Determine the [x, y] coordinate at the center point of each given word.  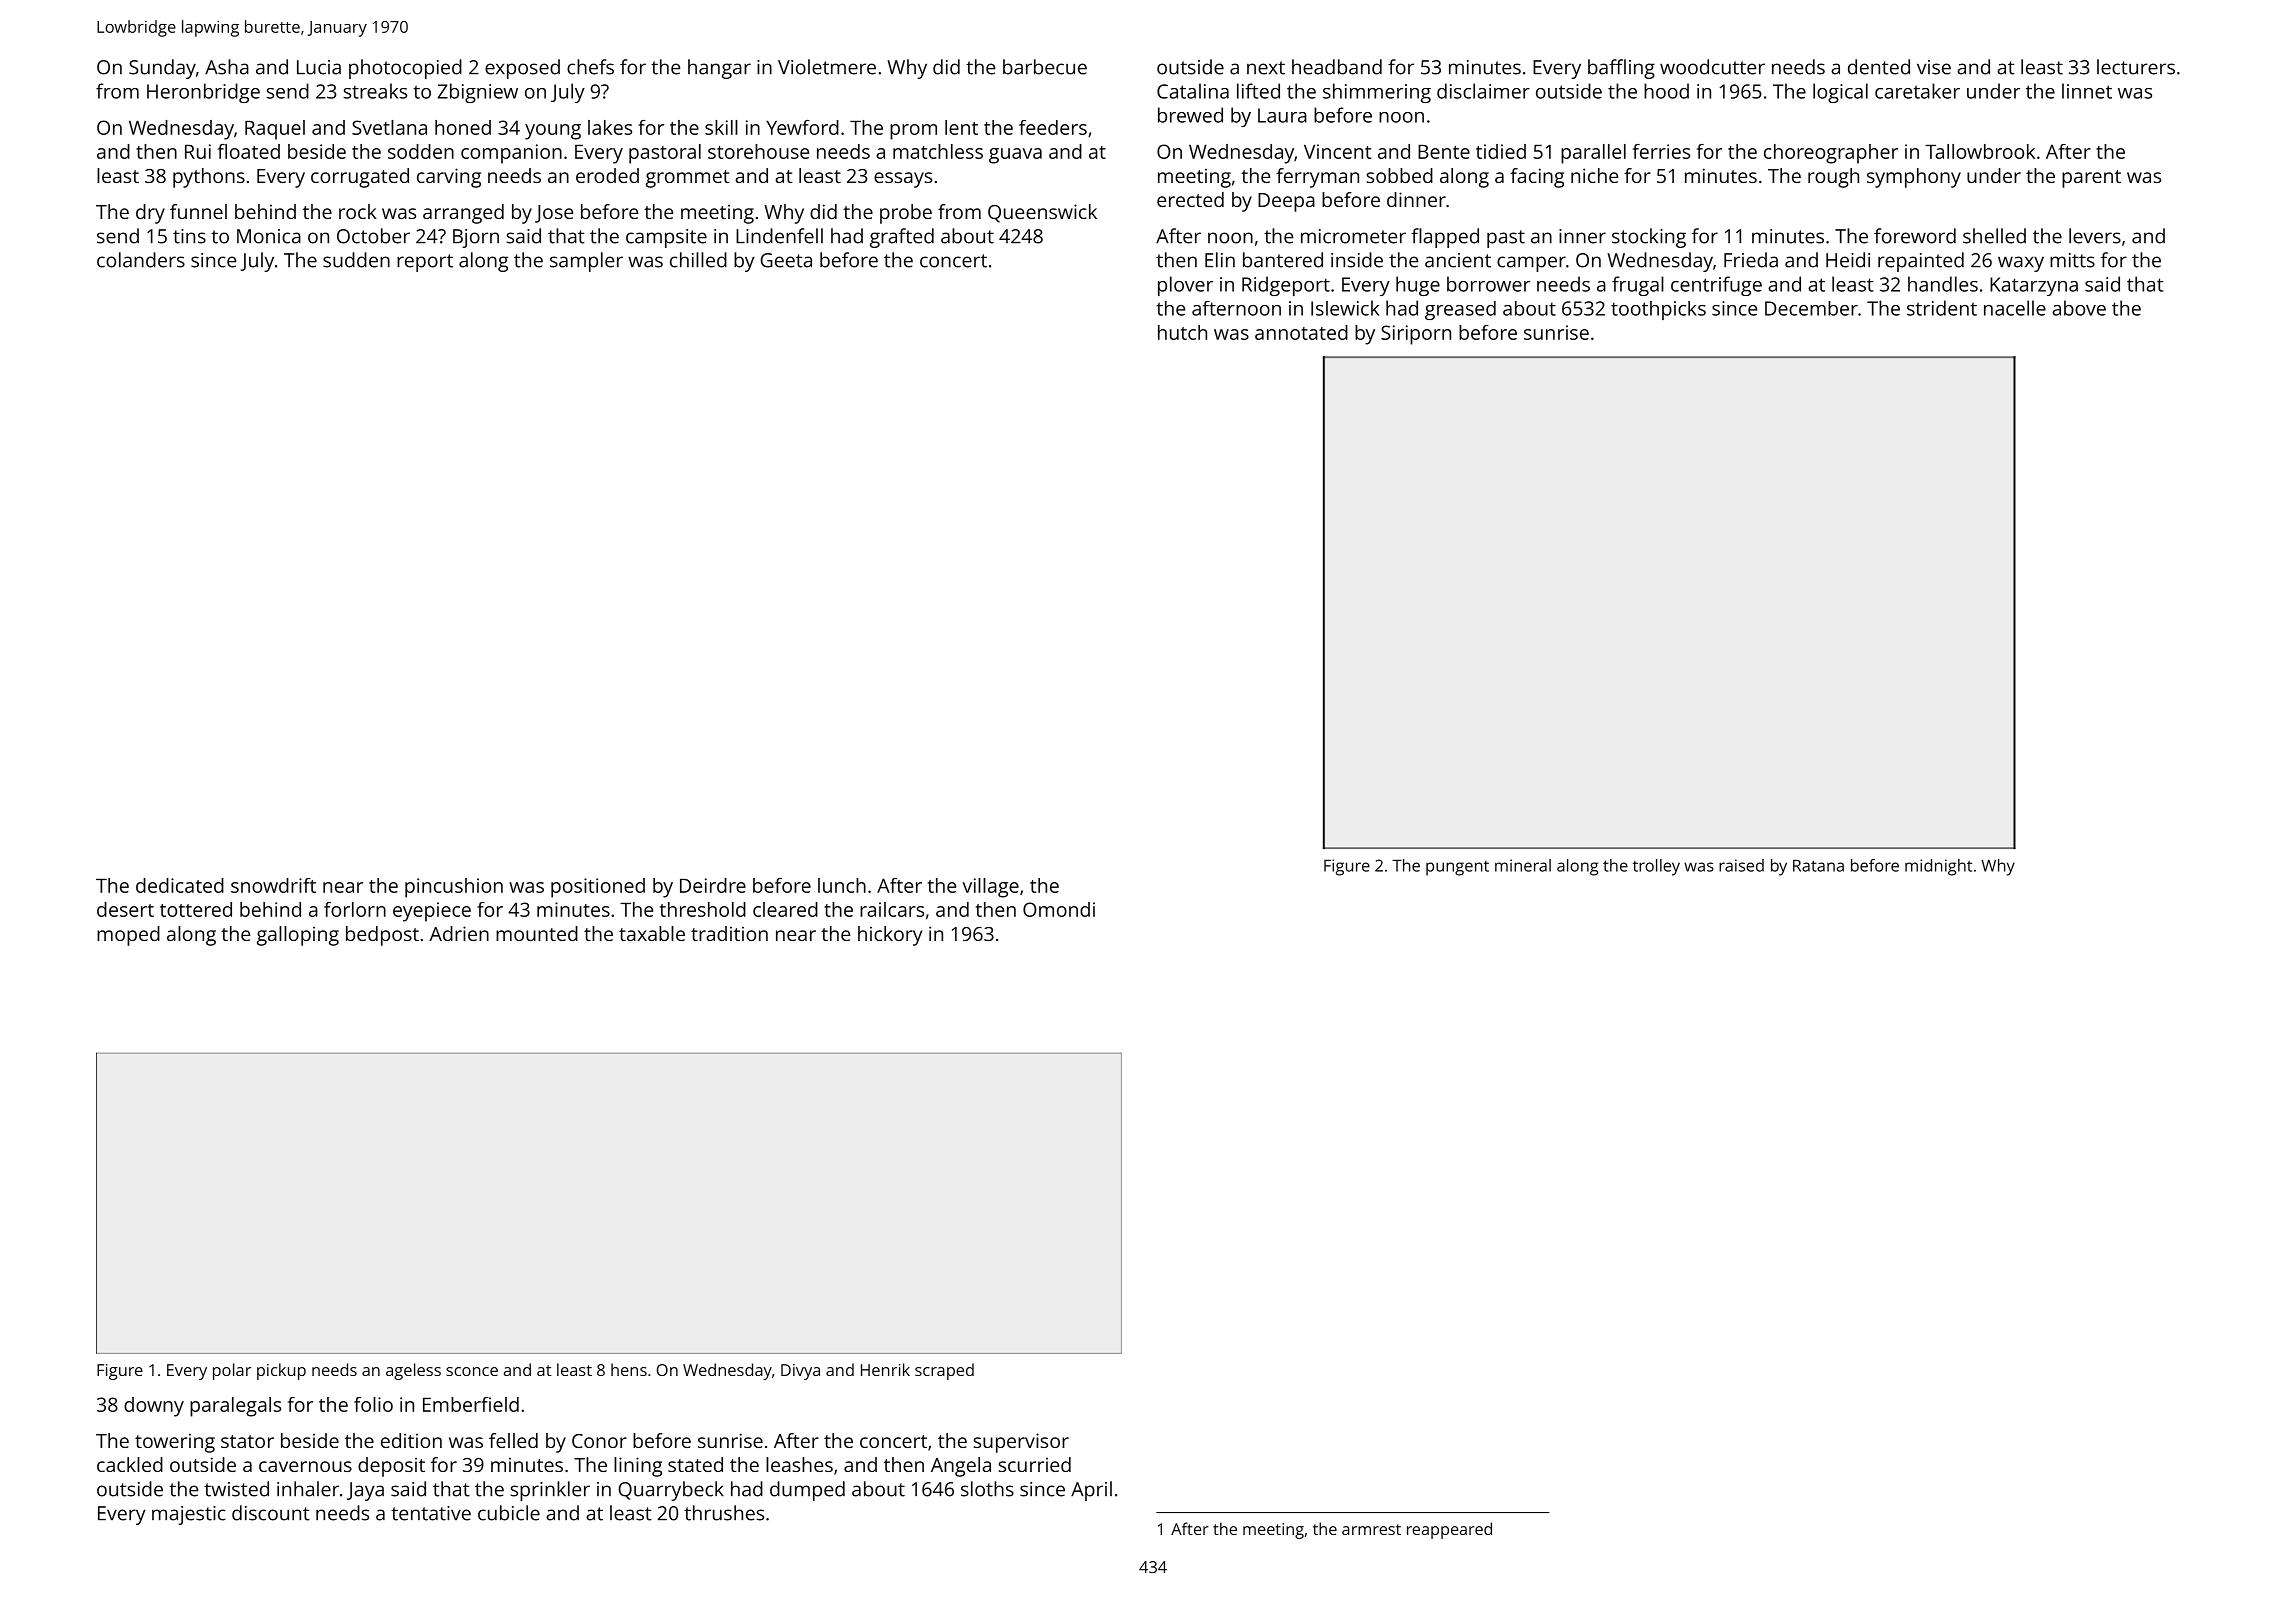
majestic [189, 1515]
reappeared [1449, 1530]
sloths [987, 1489]
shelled [1994, 236]
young [553, 132]
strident [1942, 308]
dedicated [180, 885]
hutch [1182, 332]
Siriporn [1416, 335]
